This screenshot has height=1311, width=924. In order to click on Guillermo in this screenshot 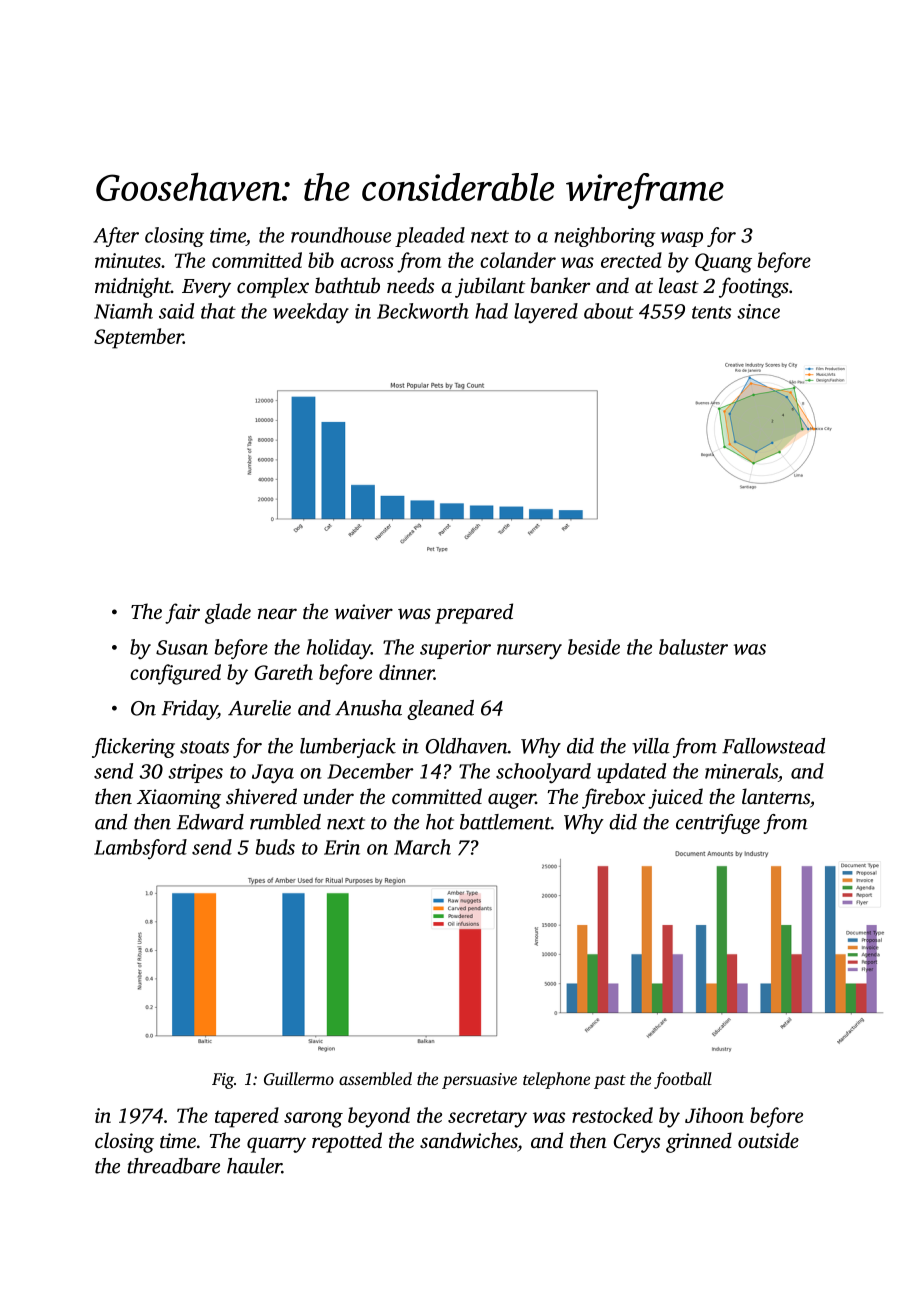, I will do `click(299, 1079)`.
